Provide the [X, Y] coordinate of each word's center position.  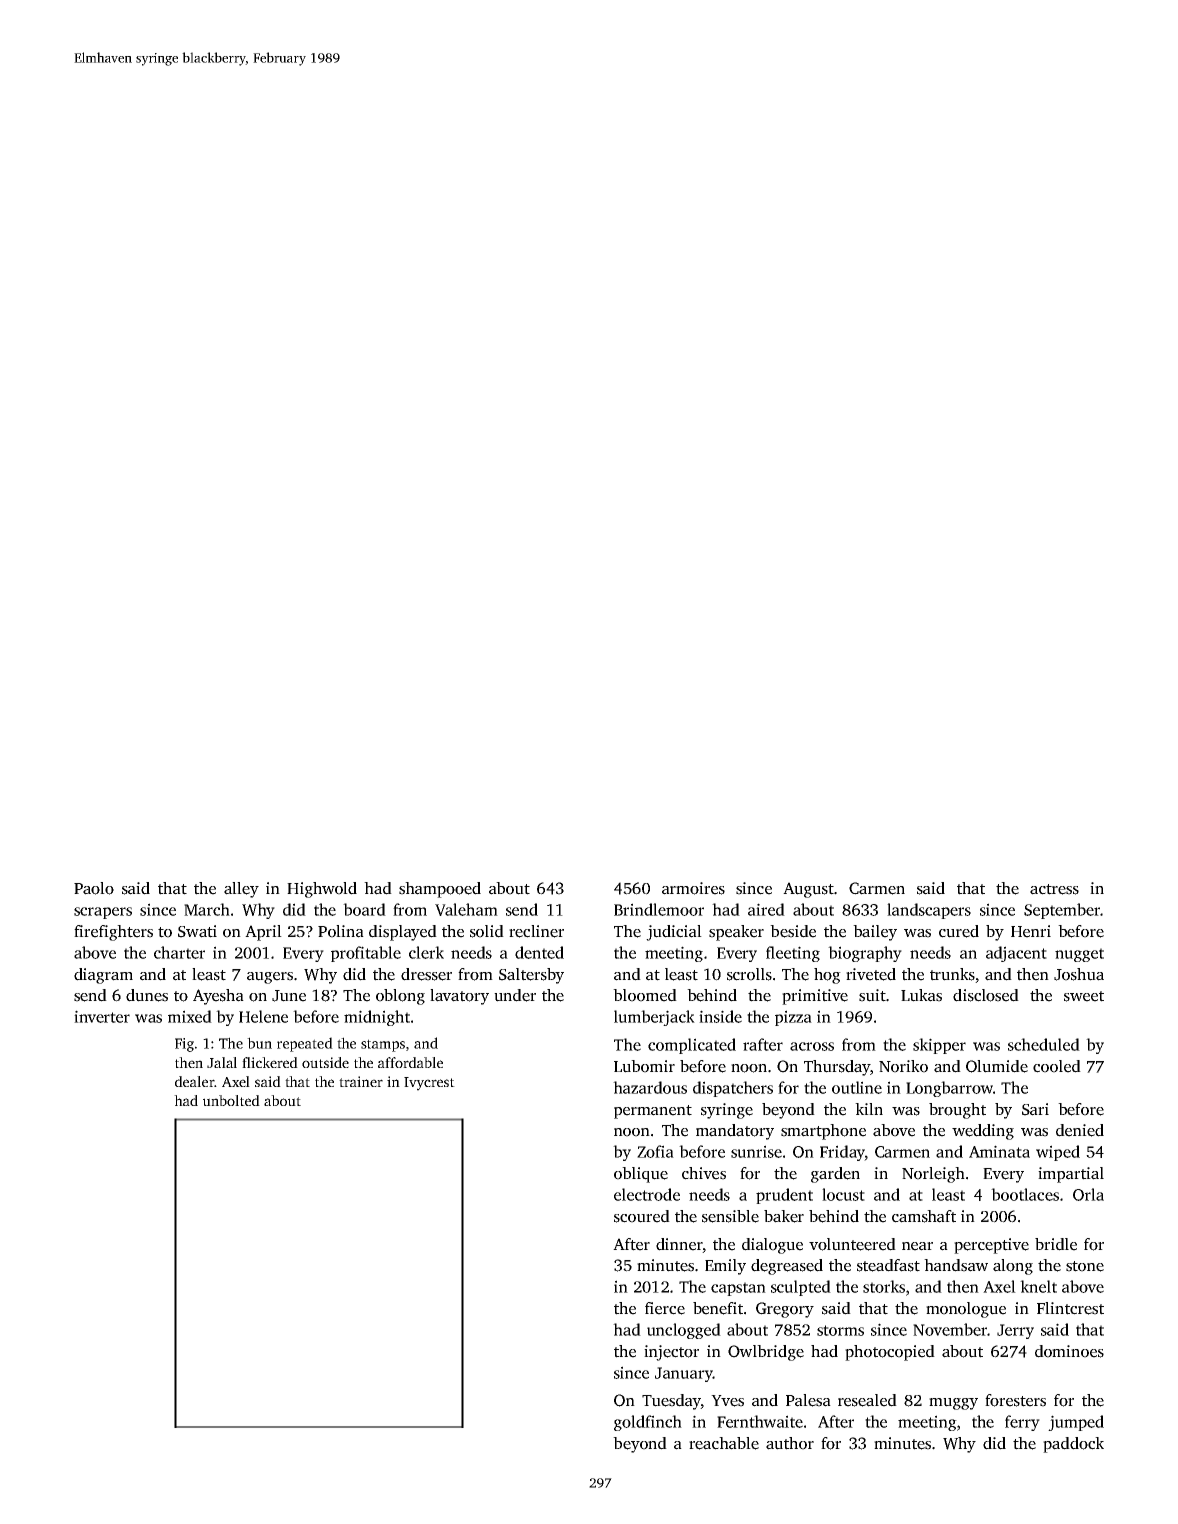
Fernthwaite [760, 1421]
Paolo [94, 888]
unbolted [231, 1100]
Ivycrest [429, 1084]
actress [1054, 889]
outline [857, 1087]
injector [671, 1353]
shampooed [440, 890]
